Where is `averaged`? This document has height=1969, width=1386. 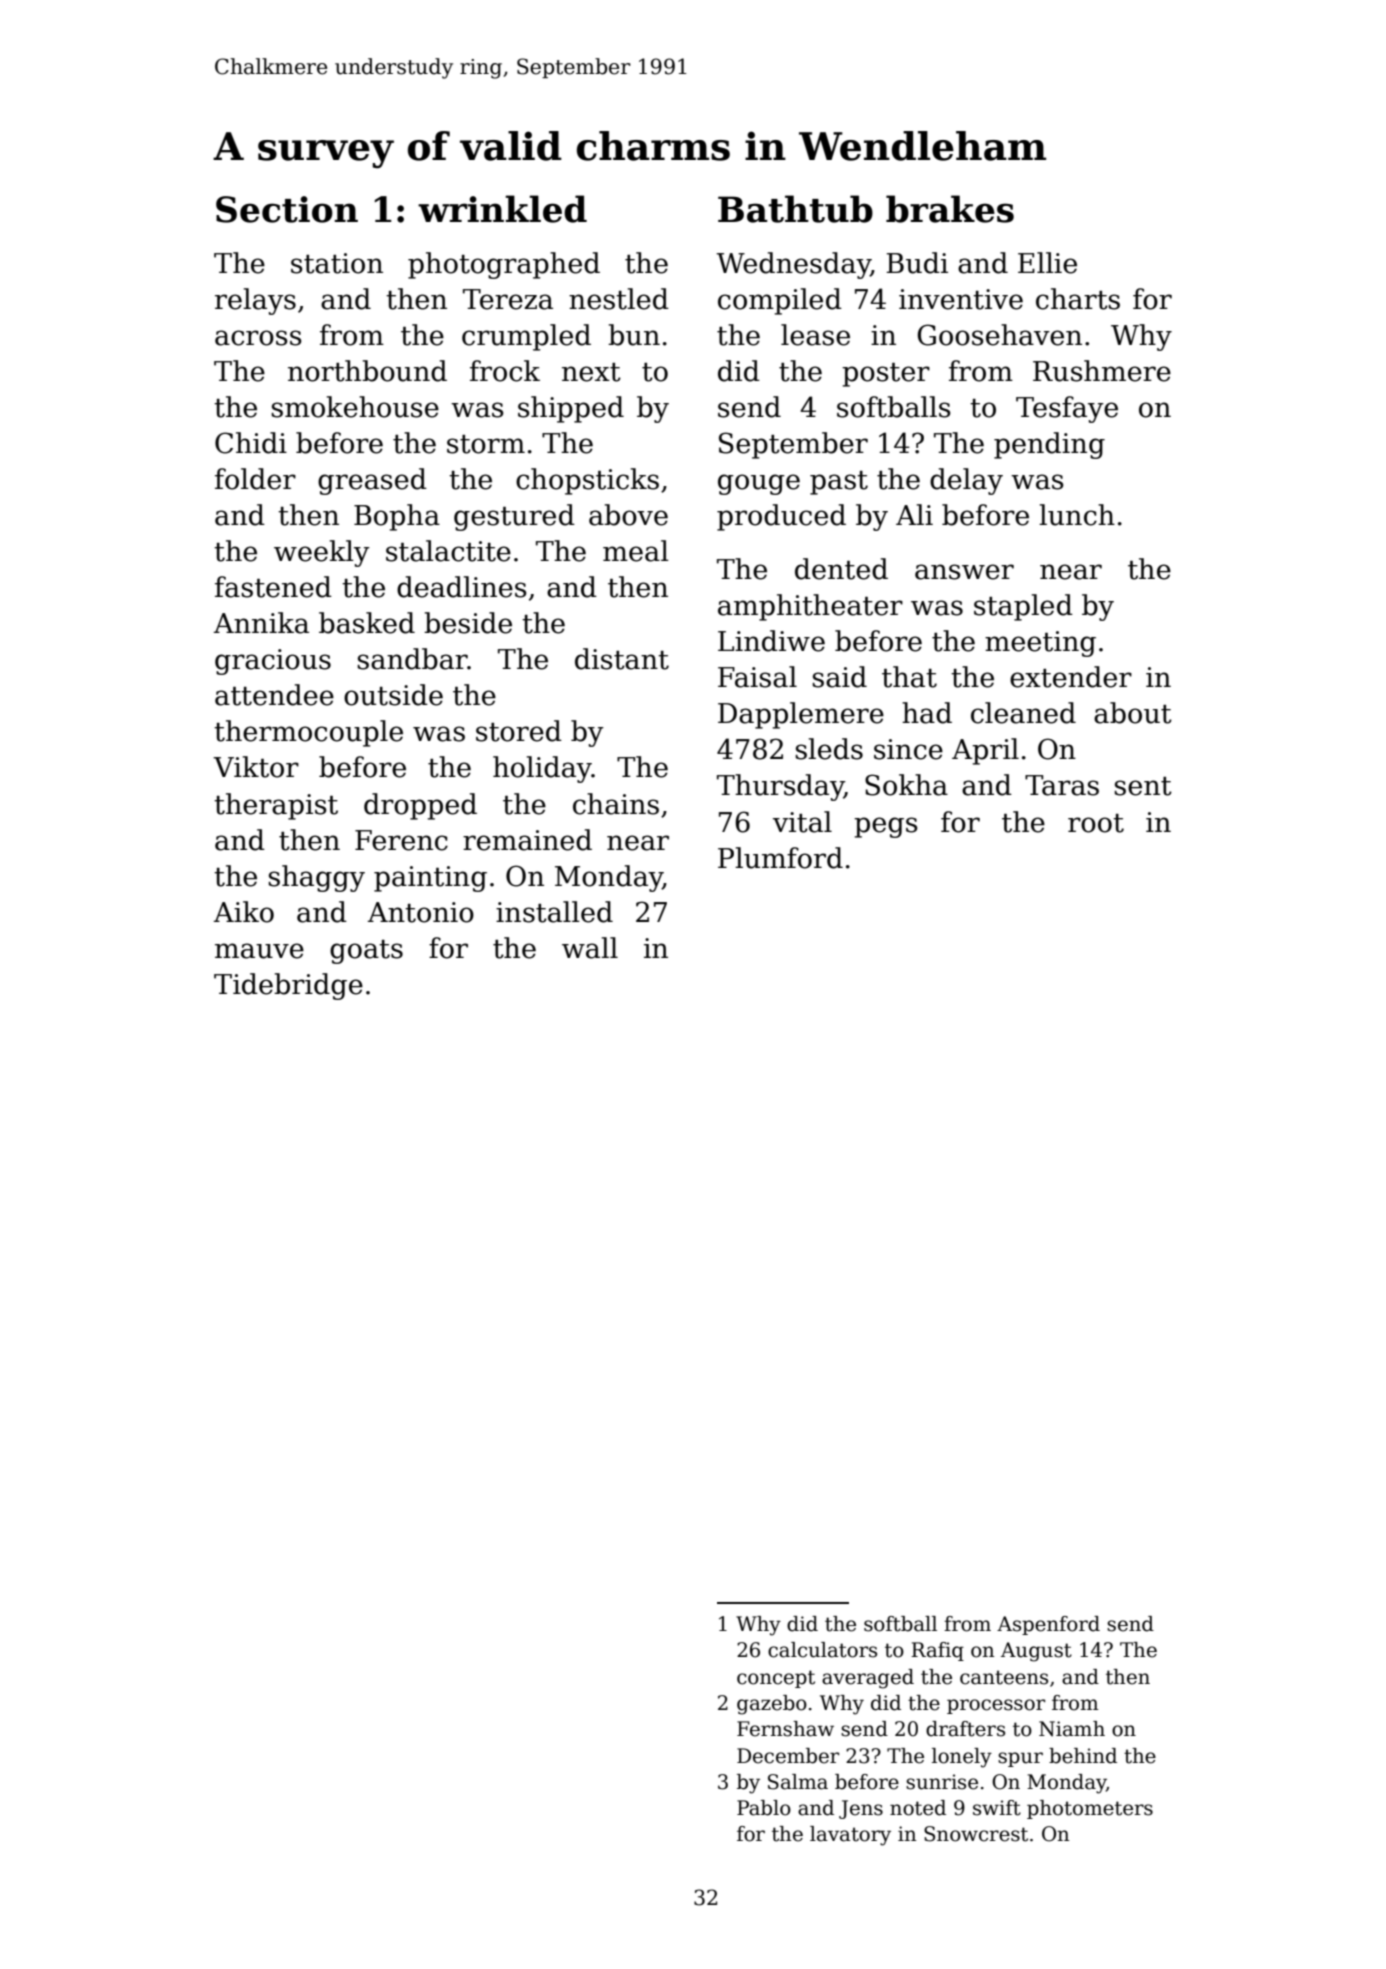
averaged is located at coordinates (868, 1679).
